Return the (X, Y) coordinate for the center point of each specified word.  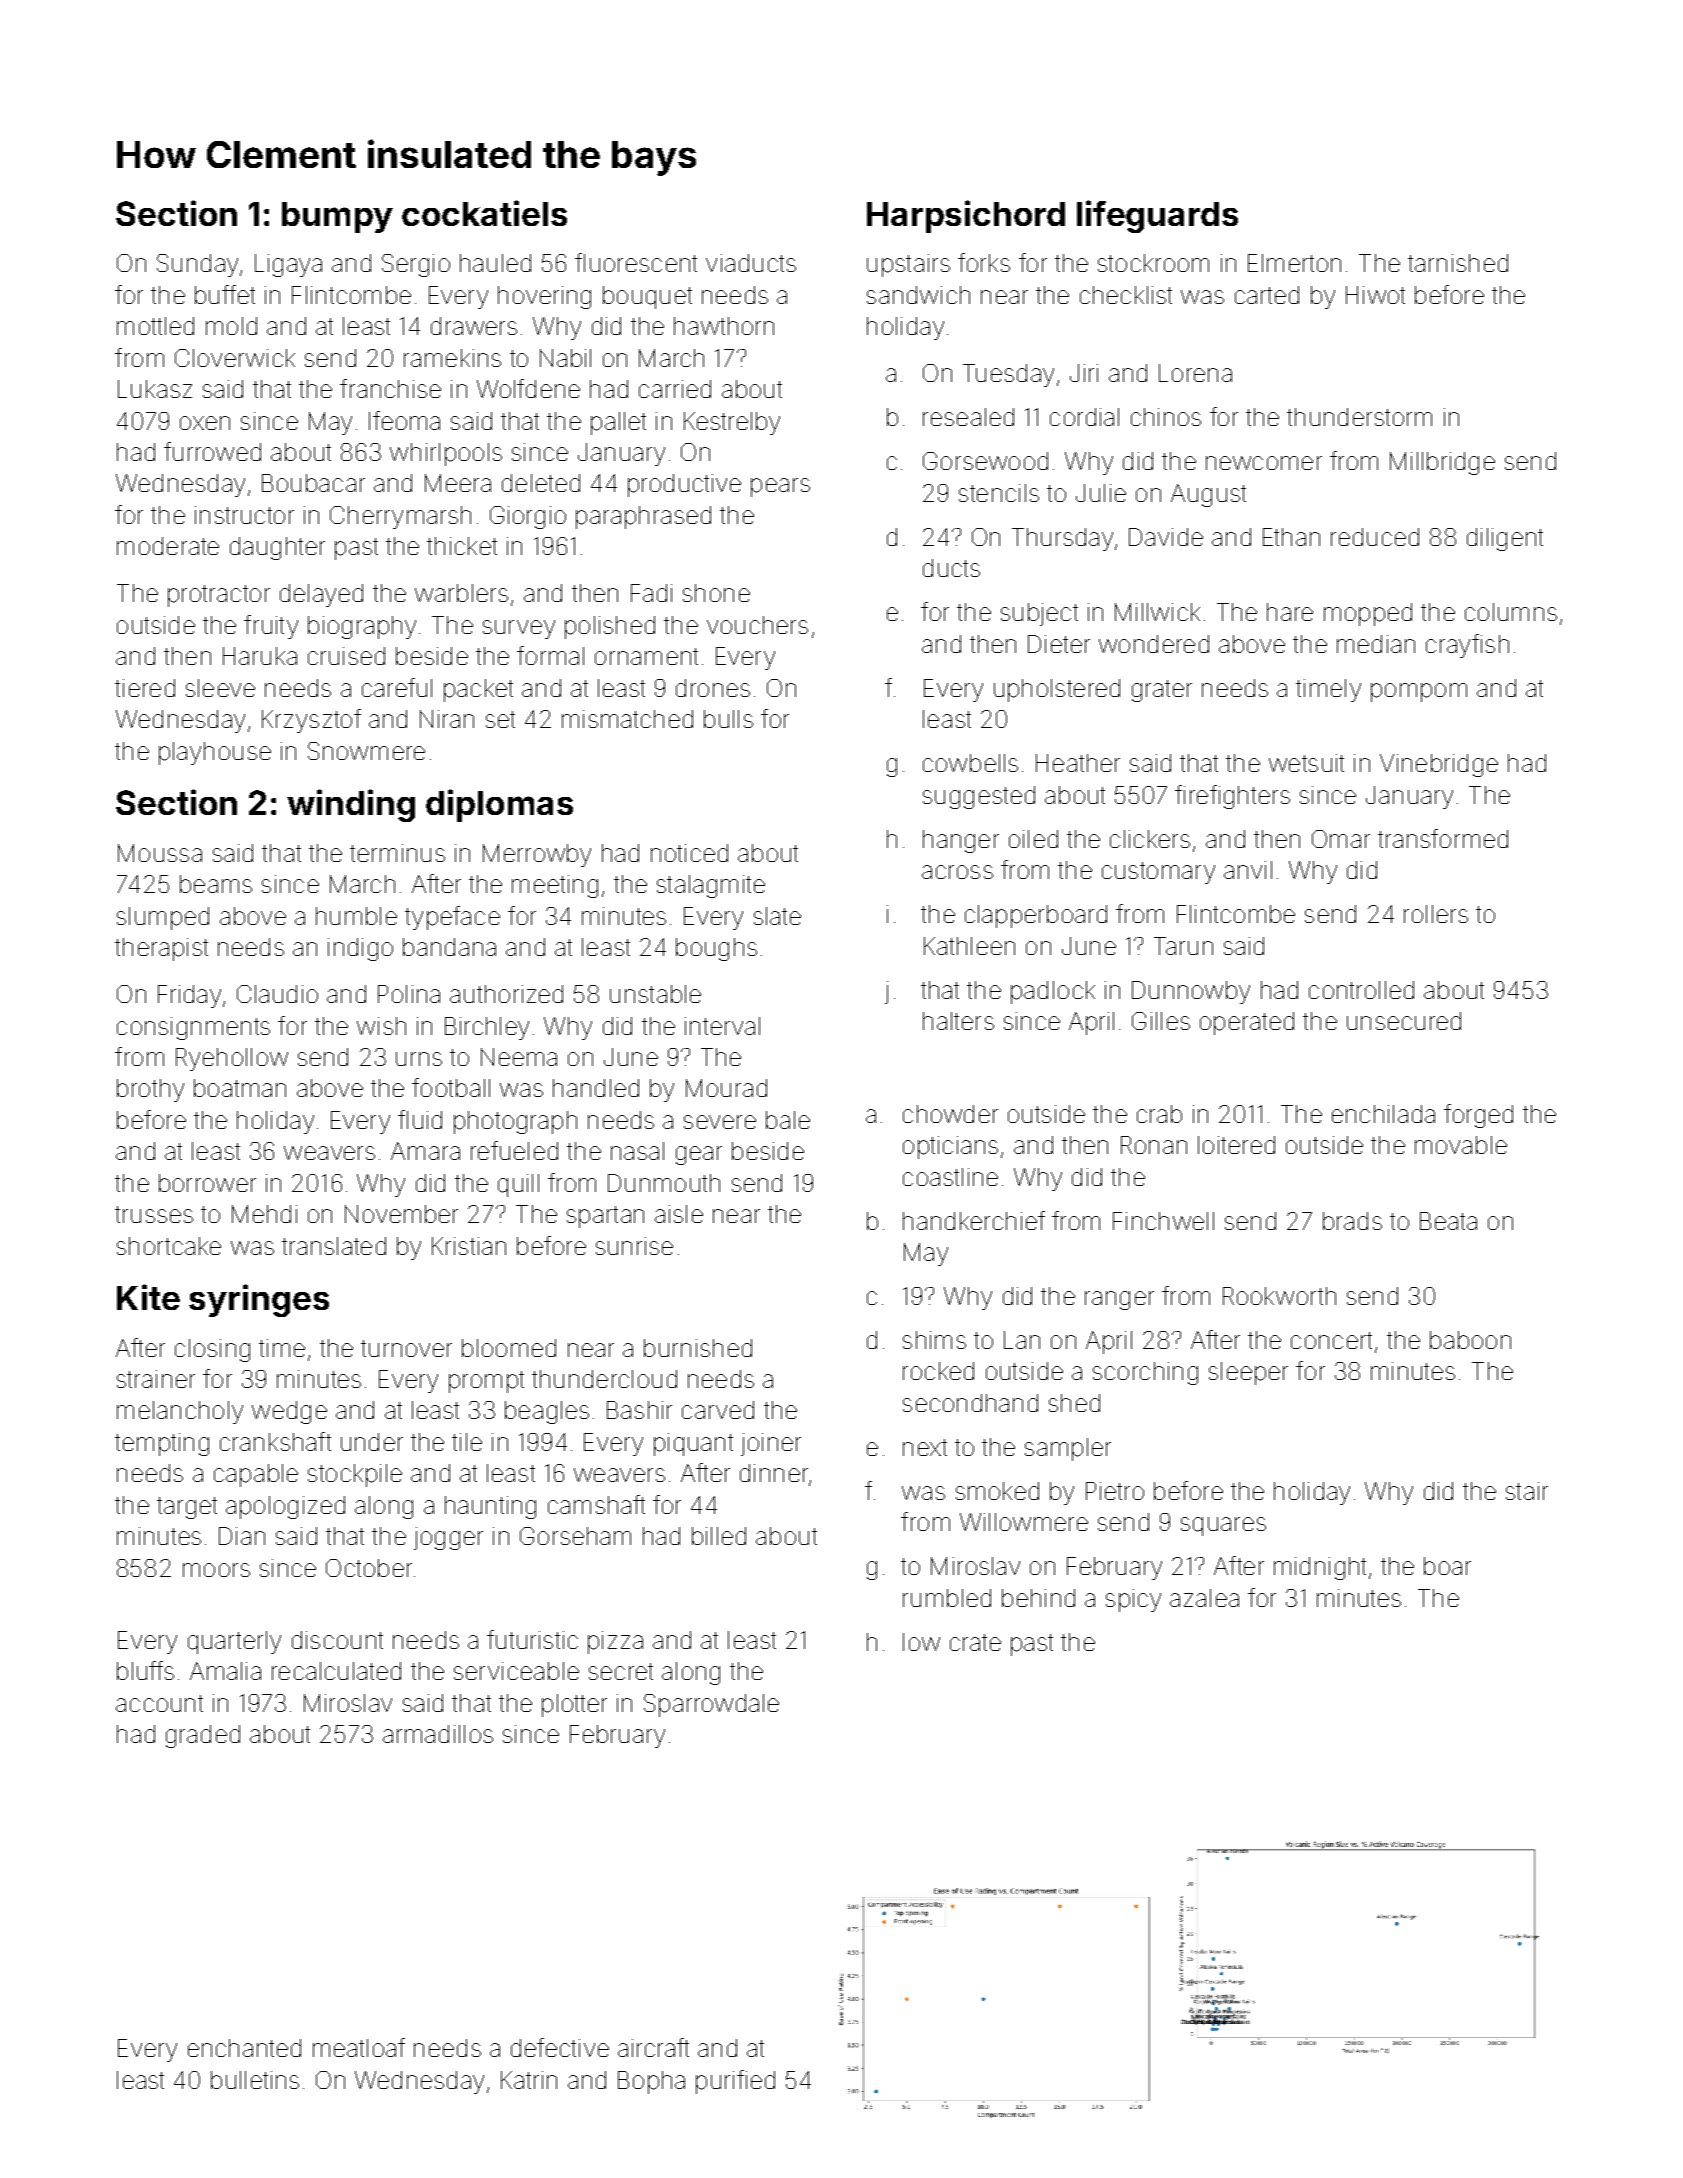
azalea (1204, 1598)
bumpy (337, 217)
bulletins (255, 2080)
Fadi (651, 593)
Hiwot (1375, 295)
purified (735, 2082)
